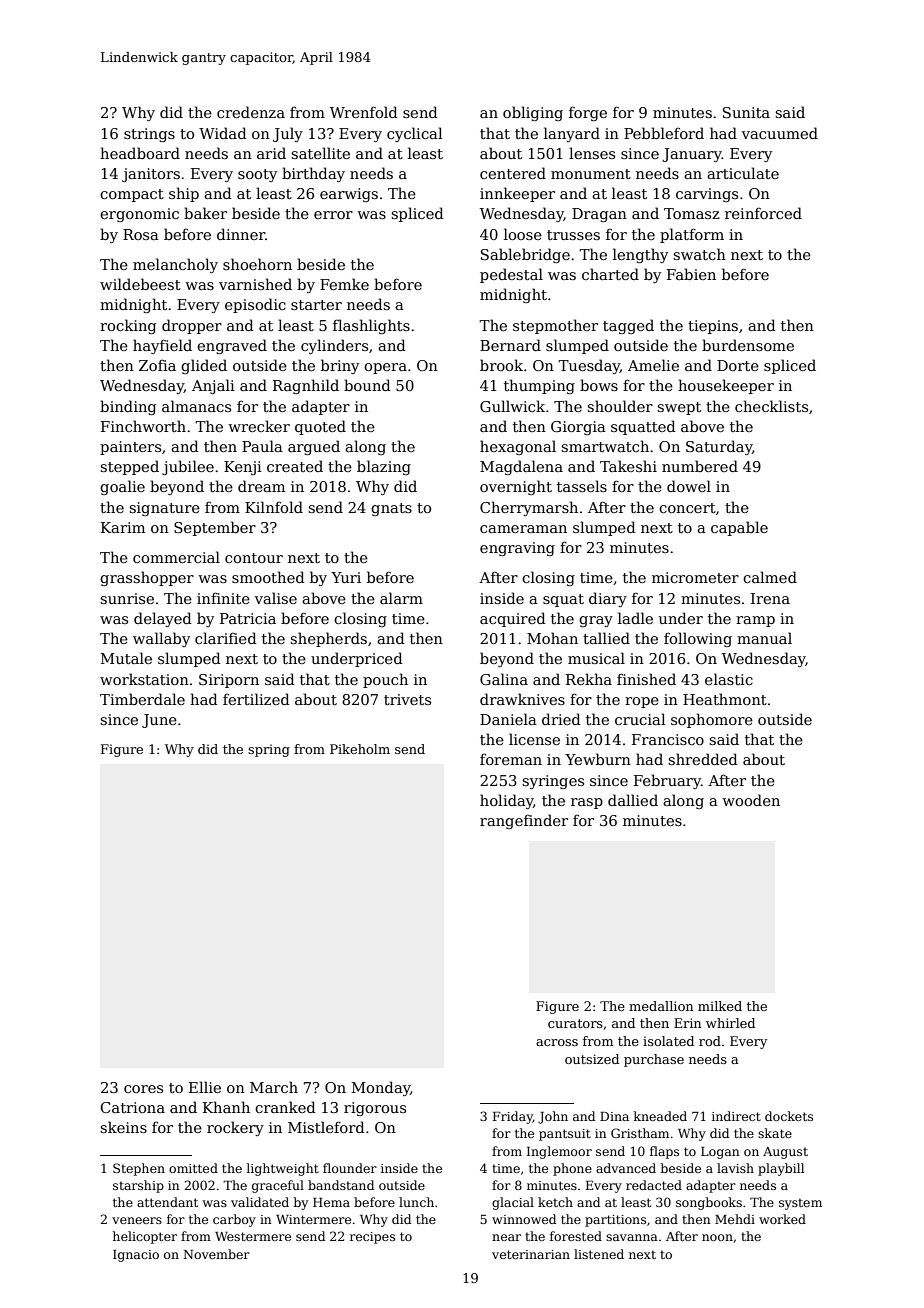  What do you see at coordinates (123, 527) in the screenshot?
I see `Karim` at bounding box center [123, 527].
